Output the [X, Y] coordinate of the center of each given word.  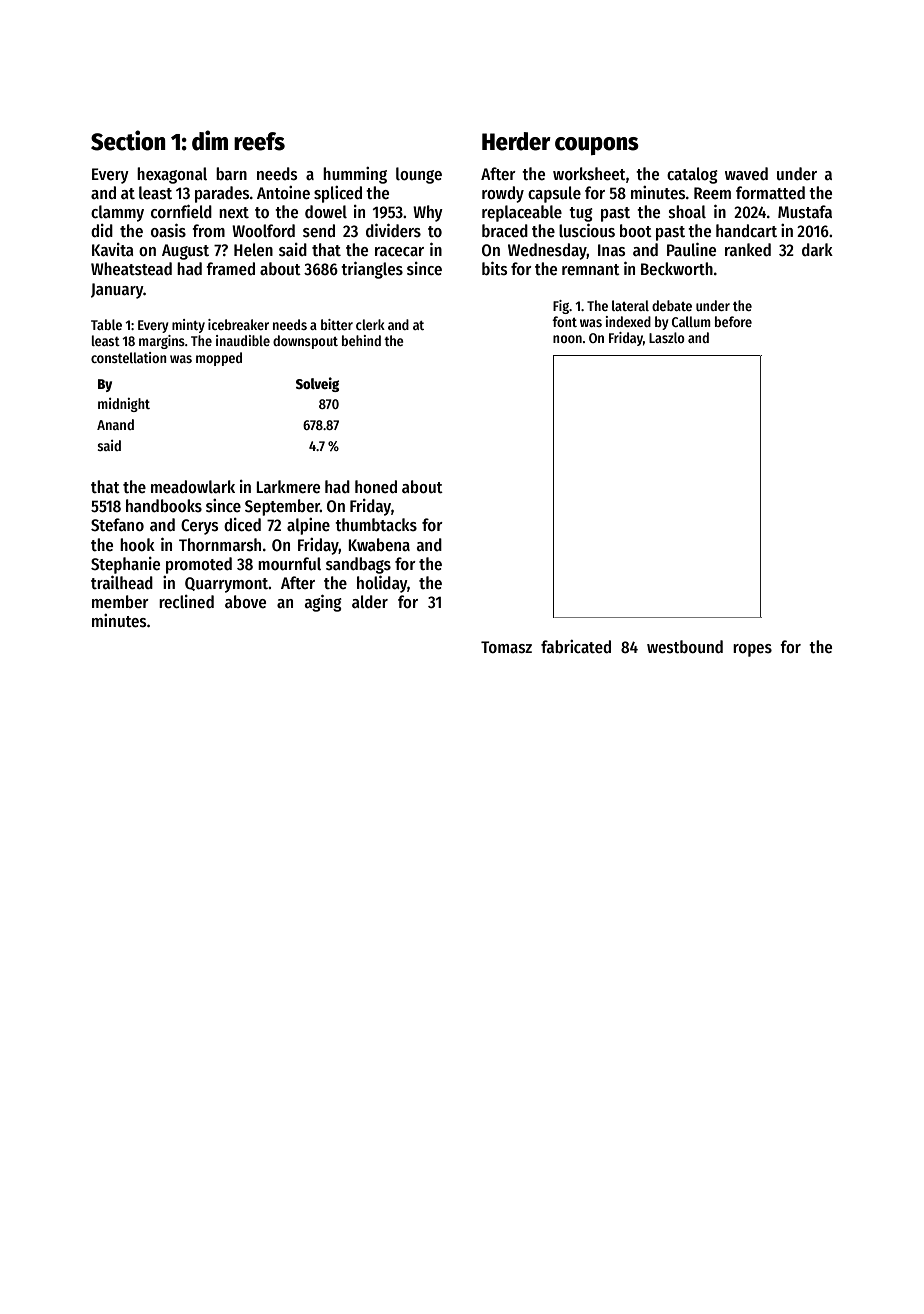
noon [567, 339]
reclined [186, 602]
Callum [691, 321]
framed [230, 269]
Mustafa [805, 212]
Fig [561, 307]
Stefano [117, 525]
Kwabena [379, 545]
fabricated [576, 647]
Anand [115, 424]
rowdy [503, 194]
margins [162, 342]
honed [376, 487]
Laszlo [667, 337]
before [733, 321]
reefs [259, 141]
